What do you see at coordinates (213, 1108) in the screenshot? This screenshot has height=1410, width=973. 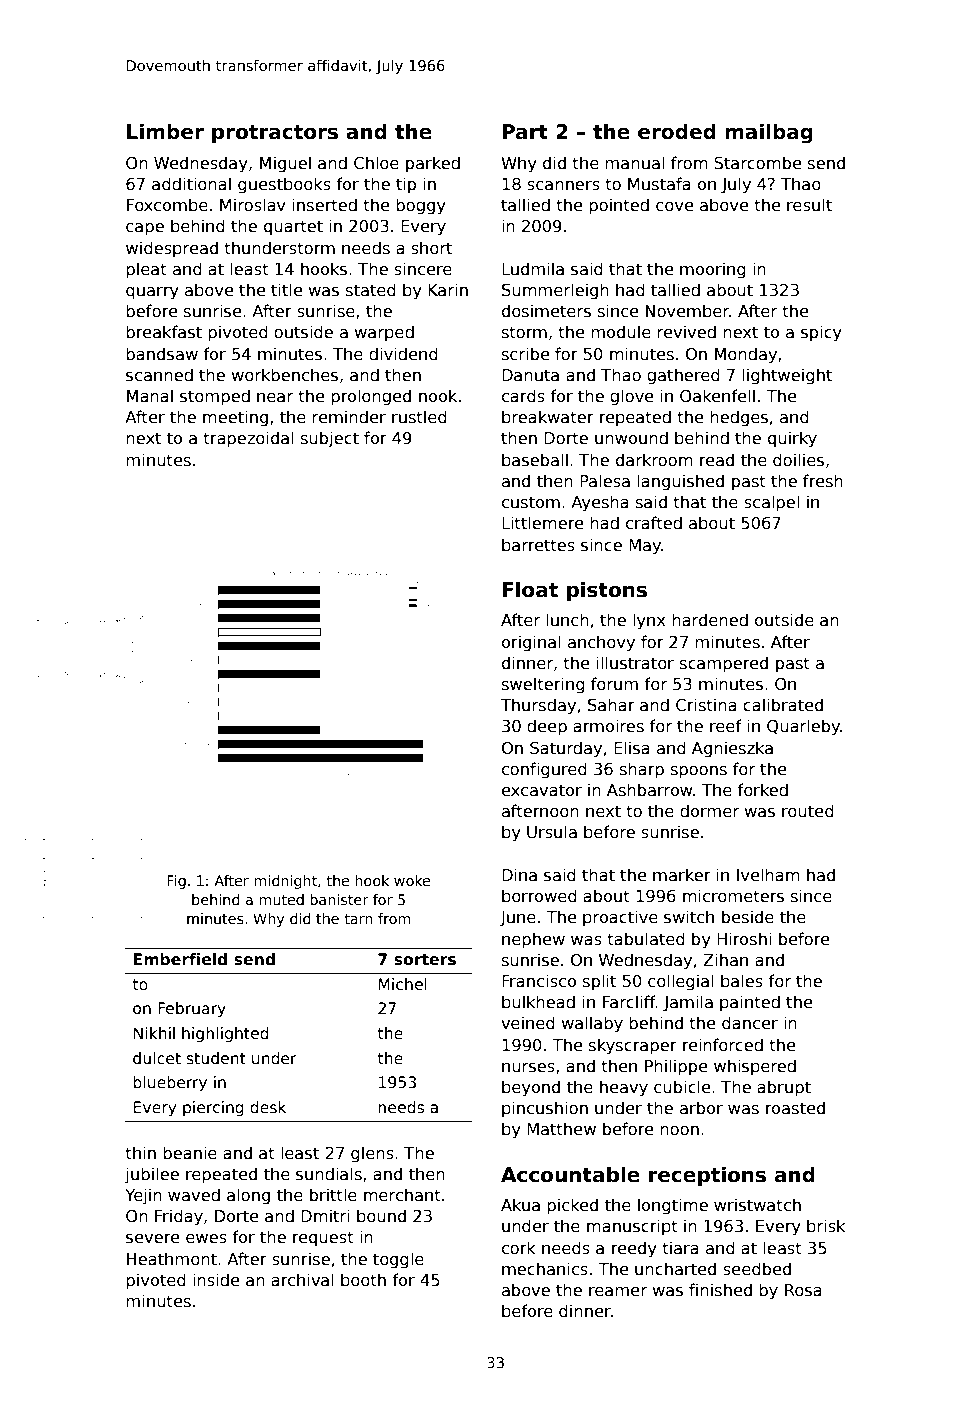 I see `piercing` at bounding box center [213, 1108].
